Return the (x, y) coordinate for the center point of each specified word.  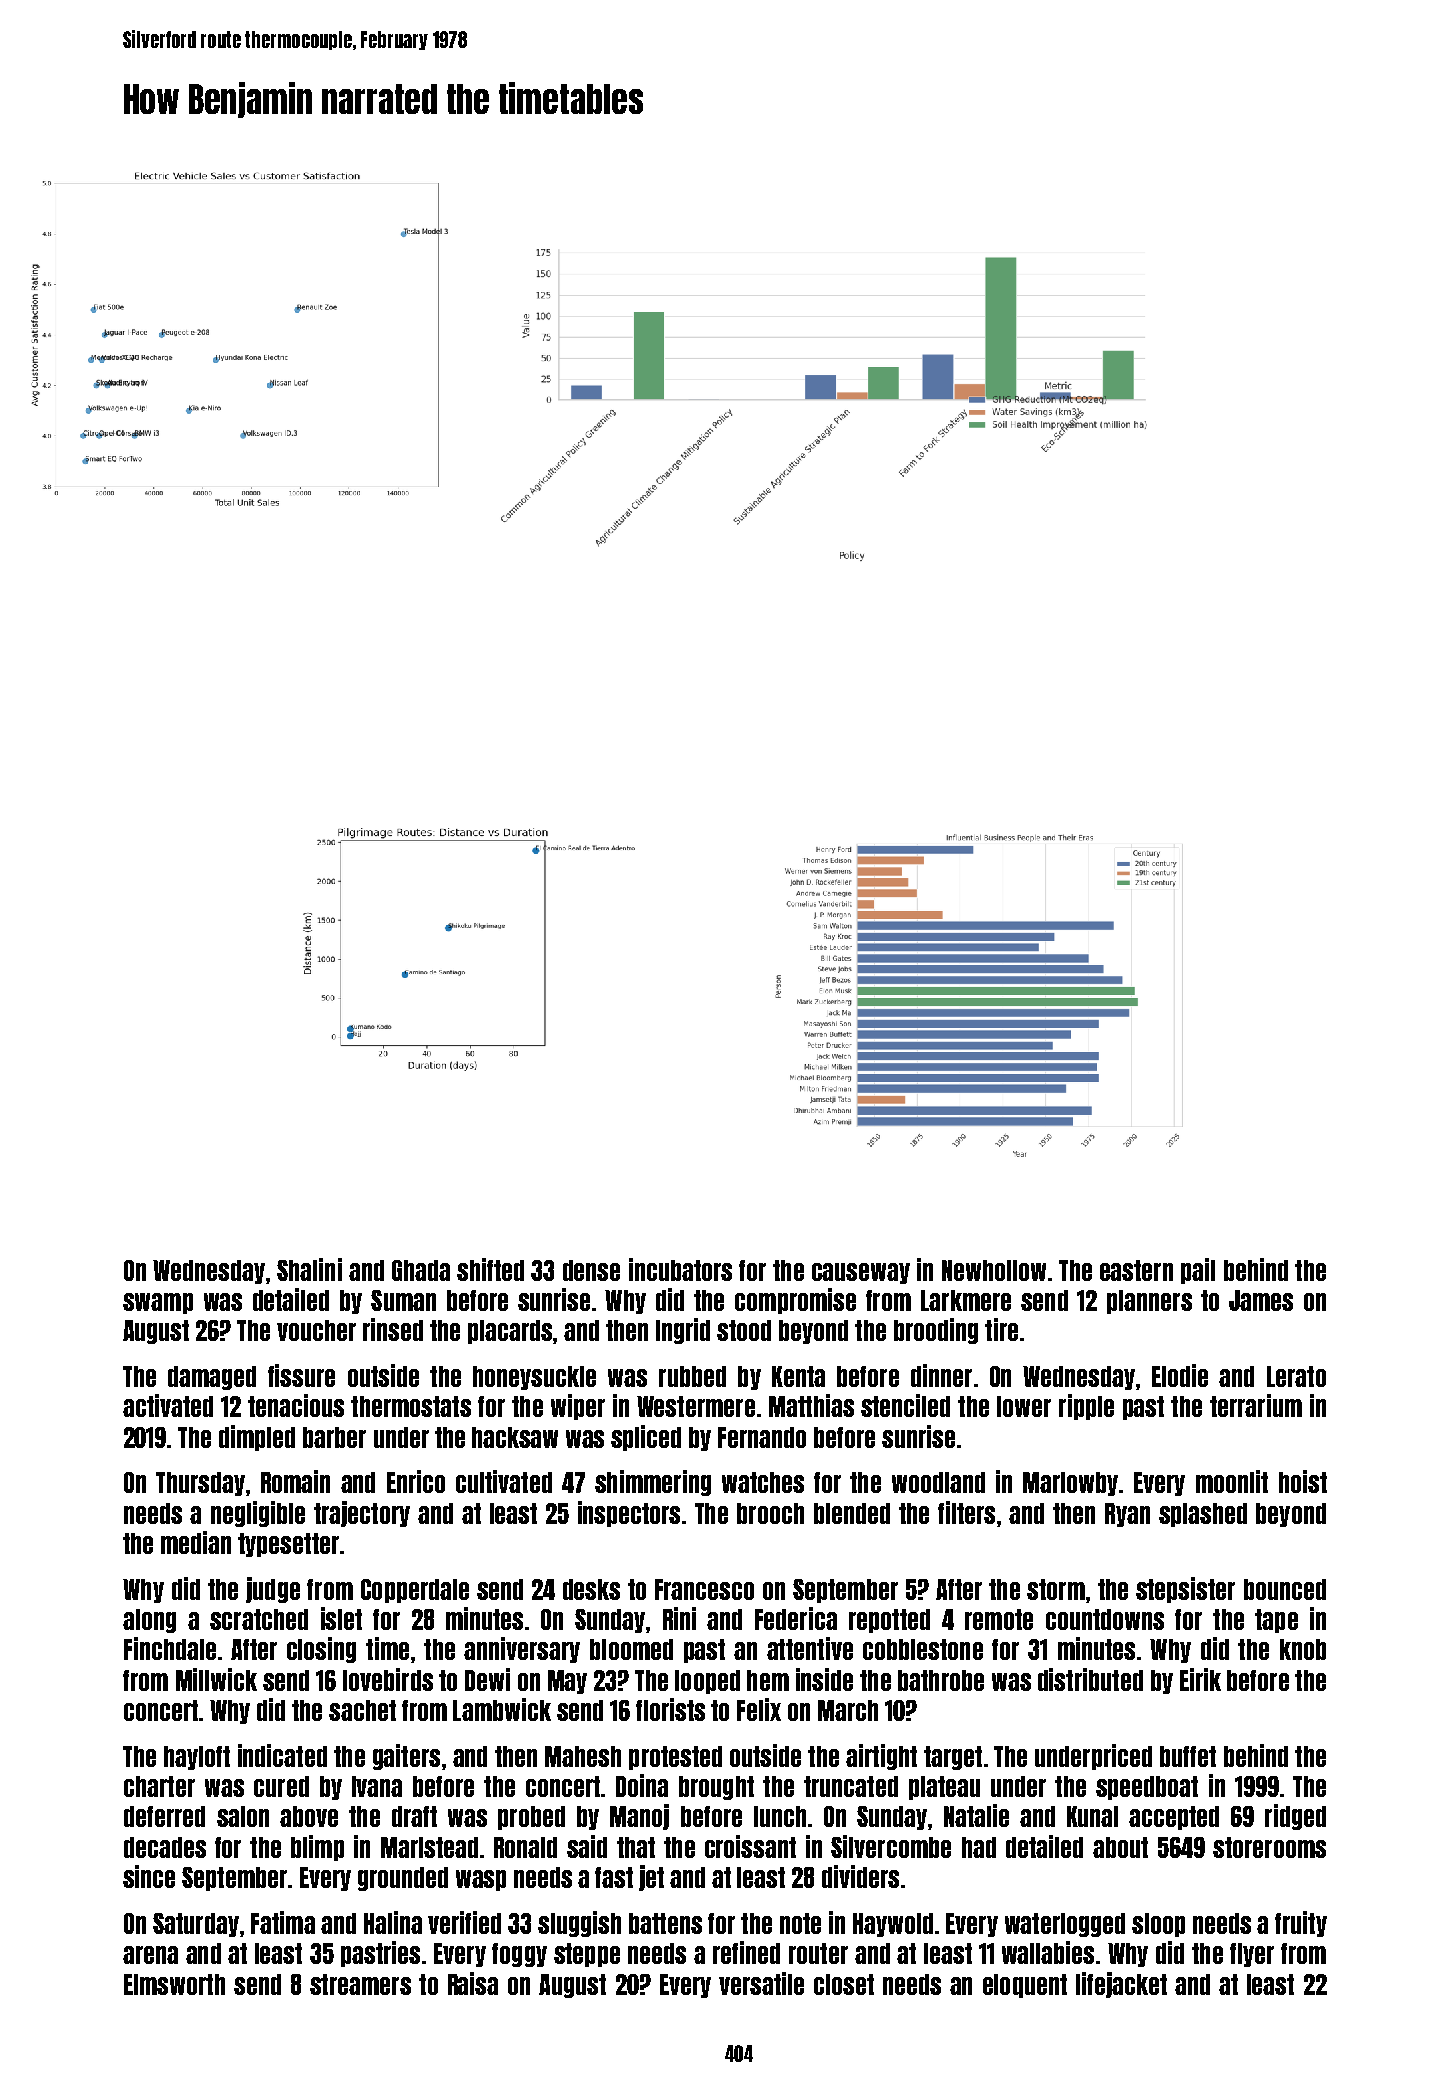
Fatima (283, 1922)
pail (1198, 1271)
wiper (578, 1407)
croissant (750, 1846)
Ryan (1127, 1515)
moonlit (1232, 1481)
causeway (861, 1273)
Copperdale (415, 1591)
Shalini (309, 1269)
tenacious (296, 1405)
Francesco (704, 1589)
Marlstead (429, 1847)
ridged (1295, 1817)
